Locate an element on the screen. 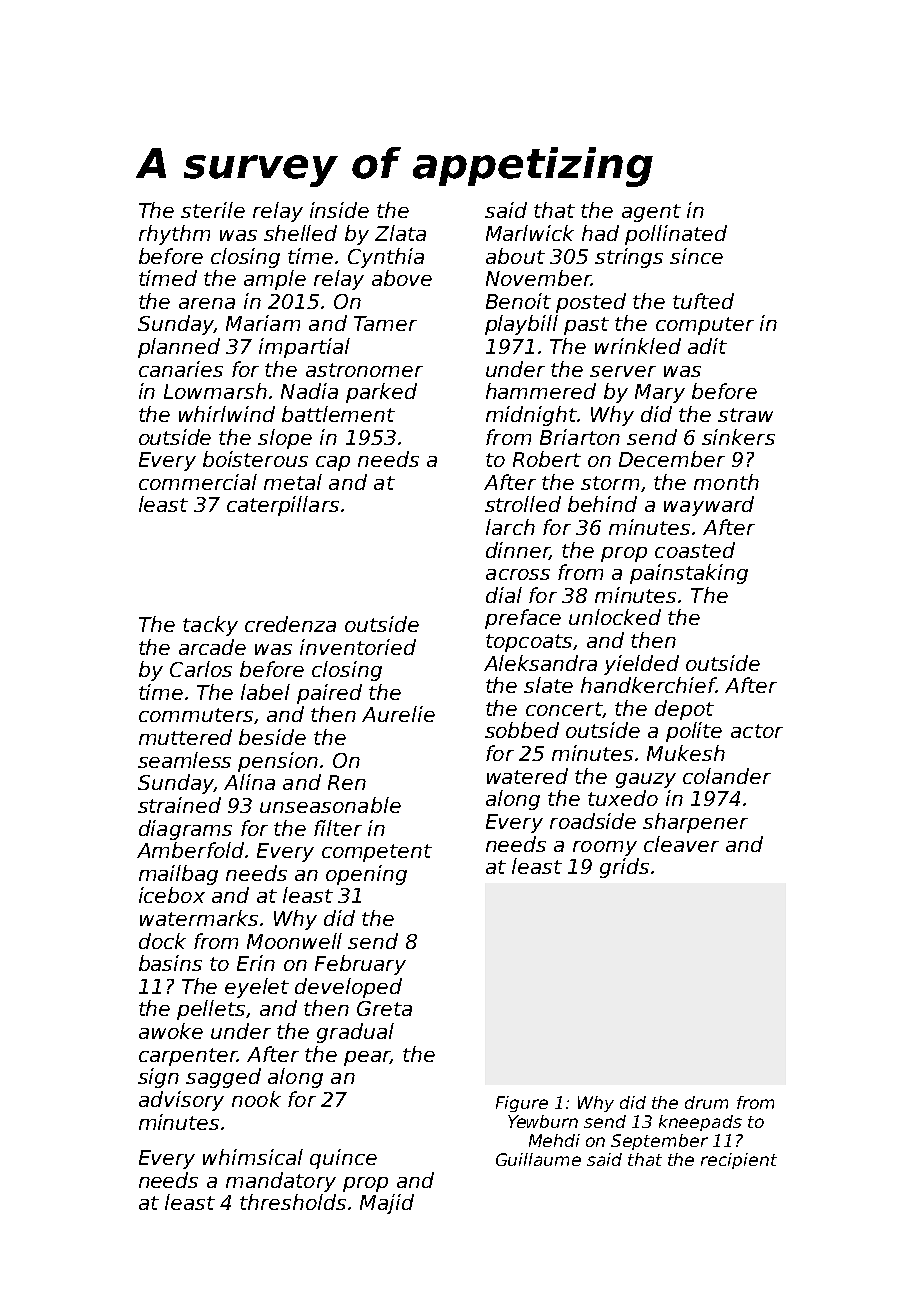 This screenshot has width=924, height=1311. Moonwell is located at coordinates (294, 941).
